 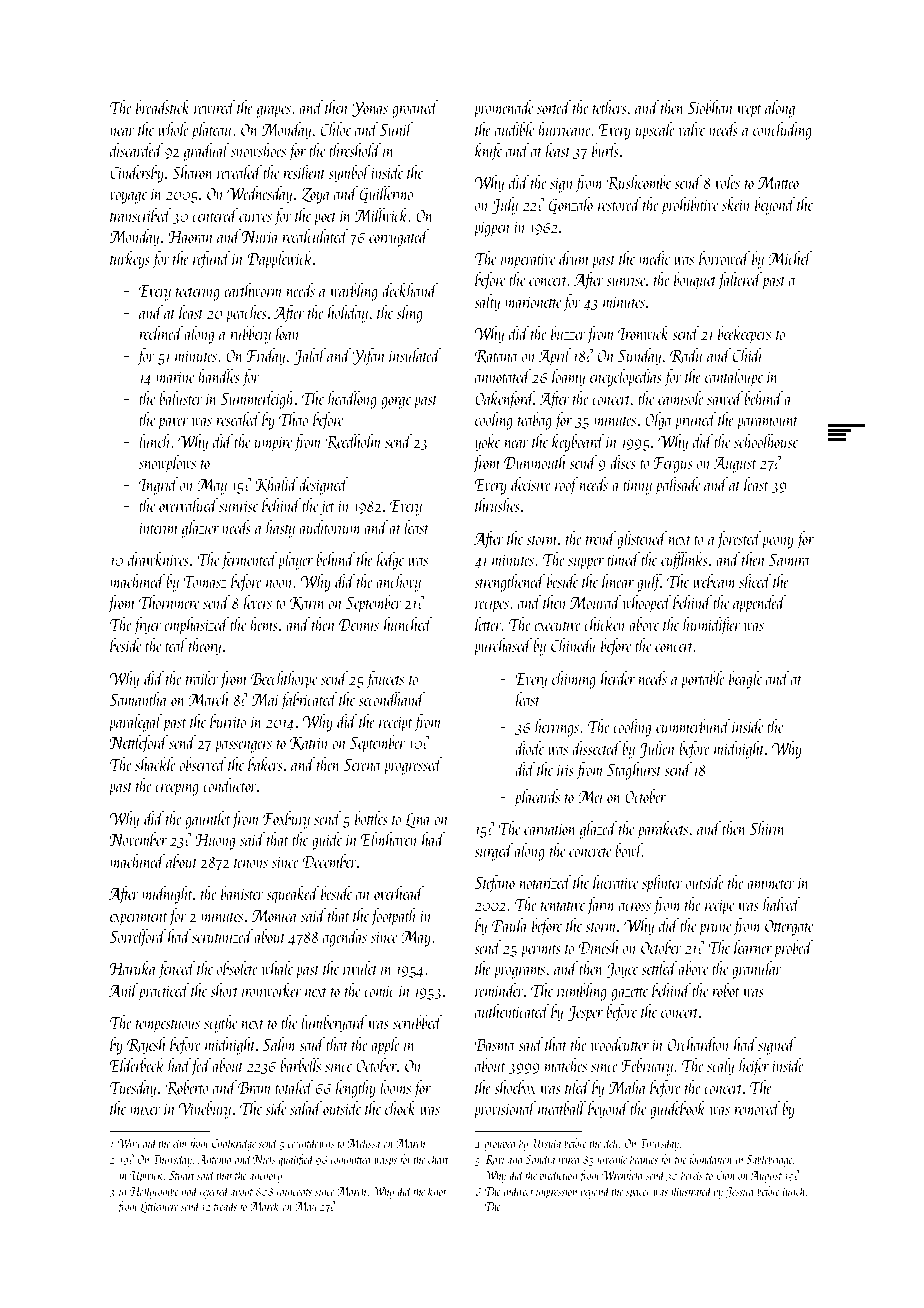 I want to click on Haruka, so click(x=133, y=968).
